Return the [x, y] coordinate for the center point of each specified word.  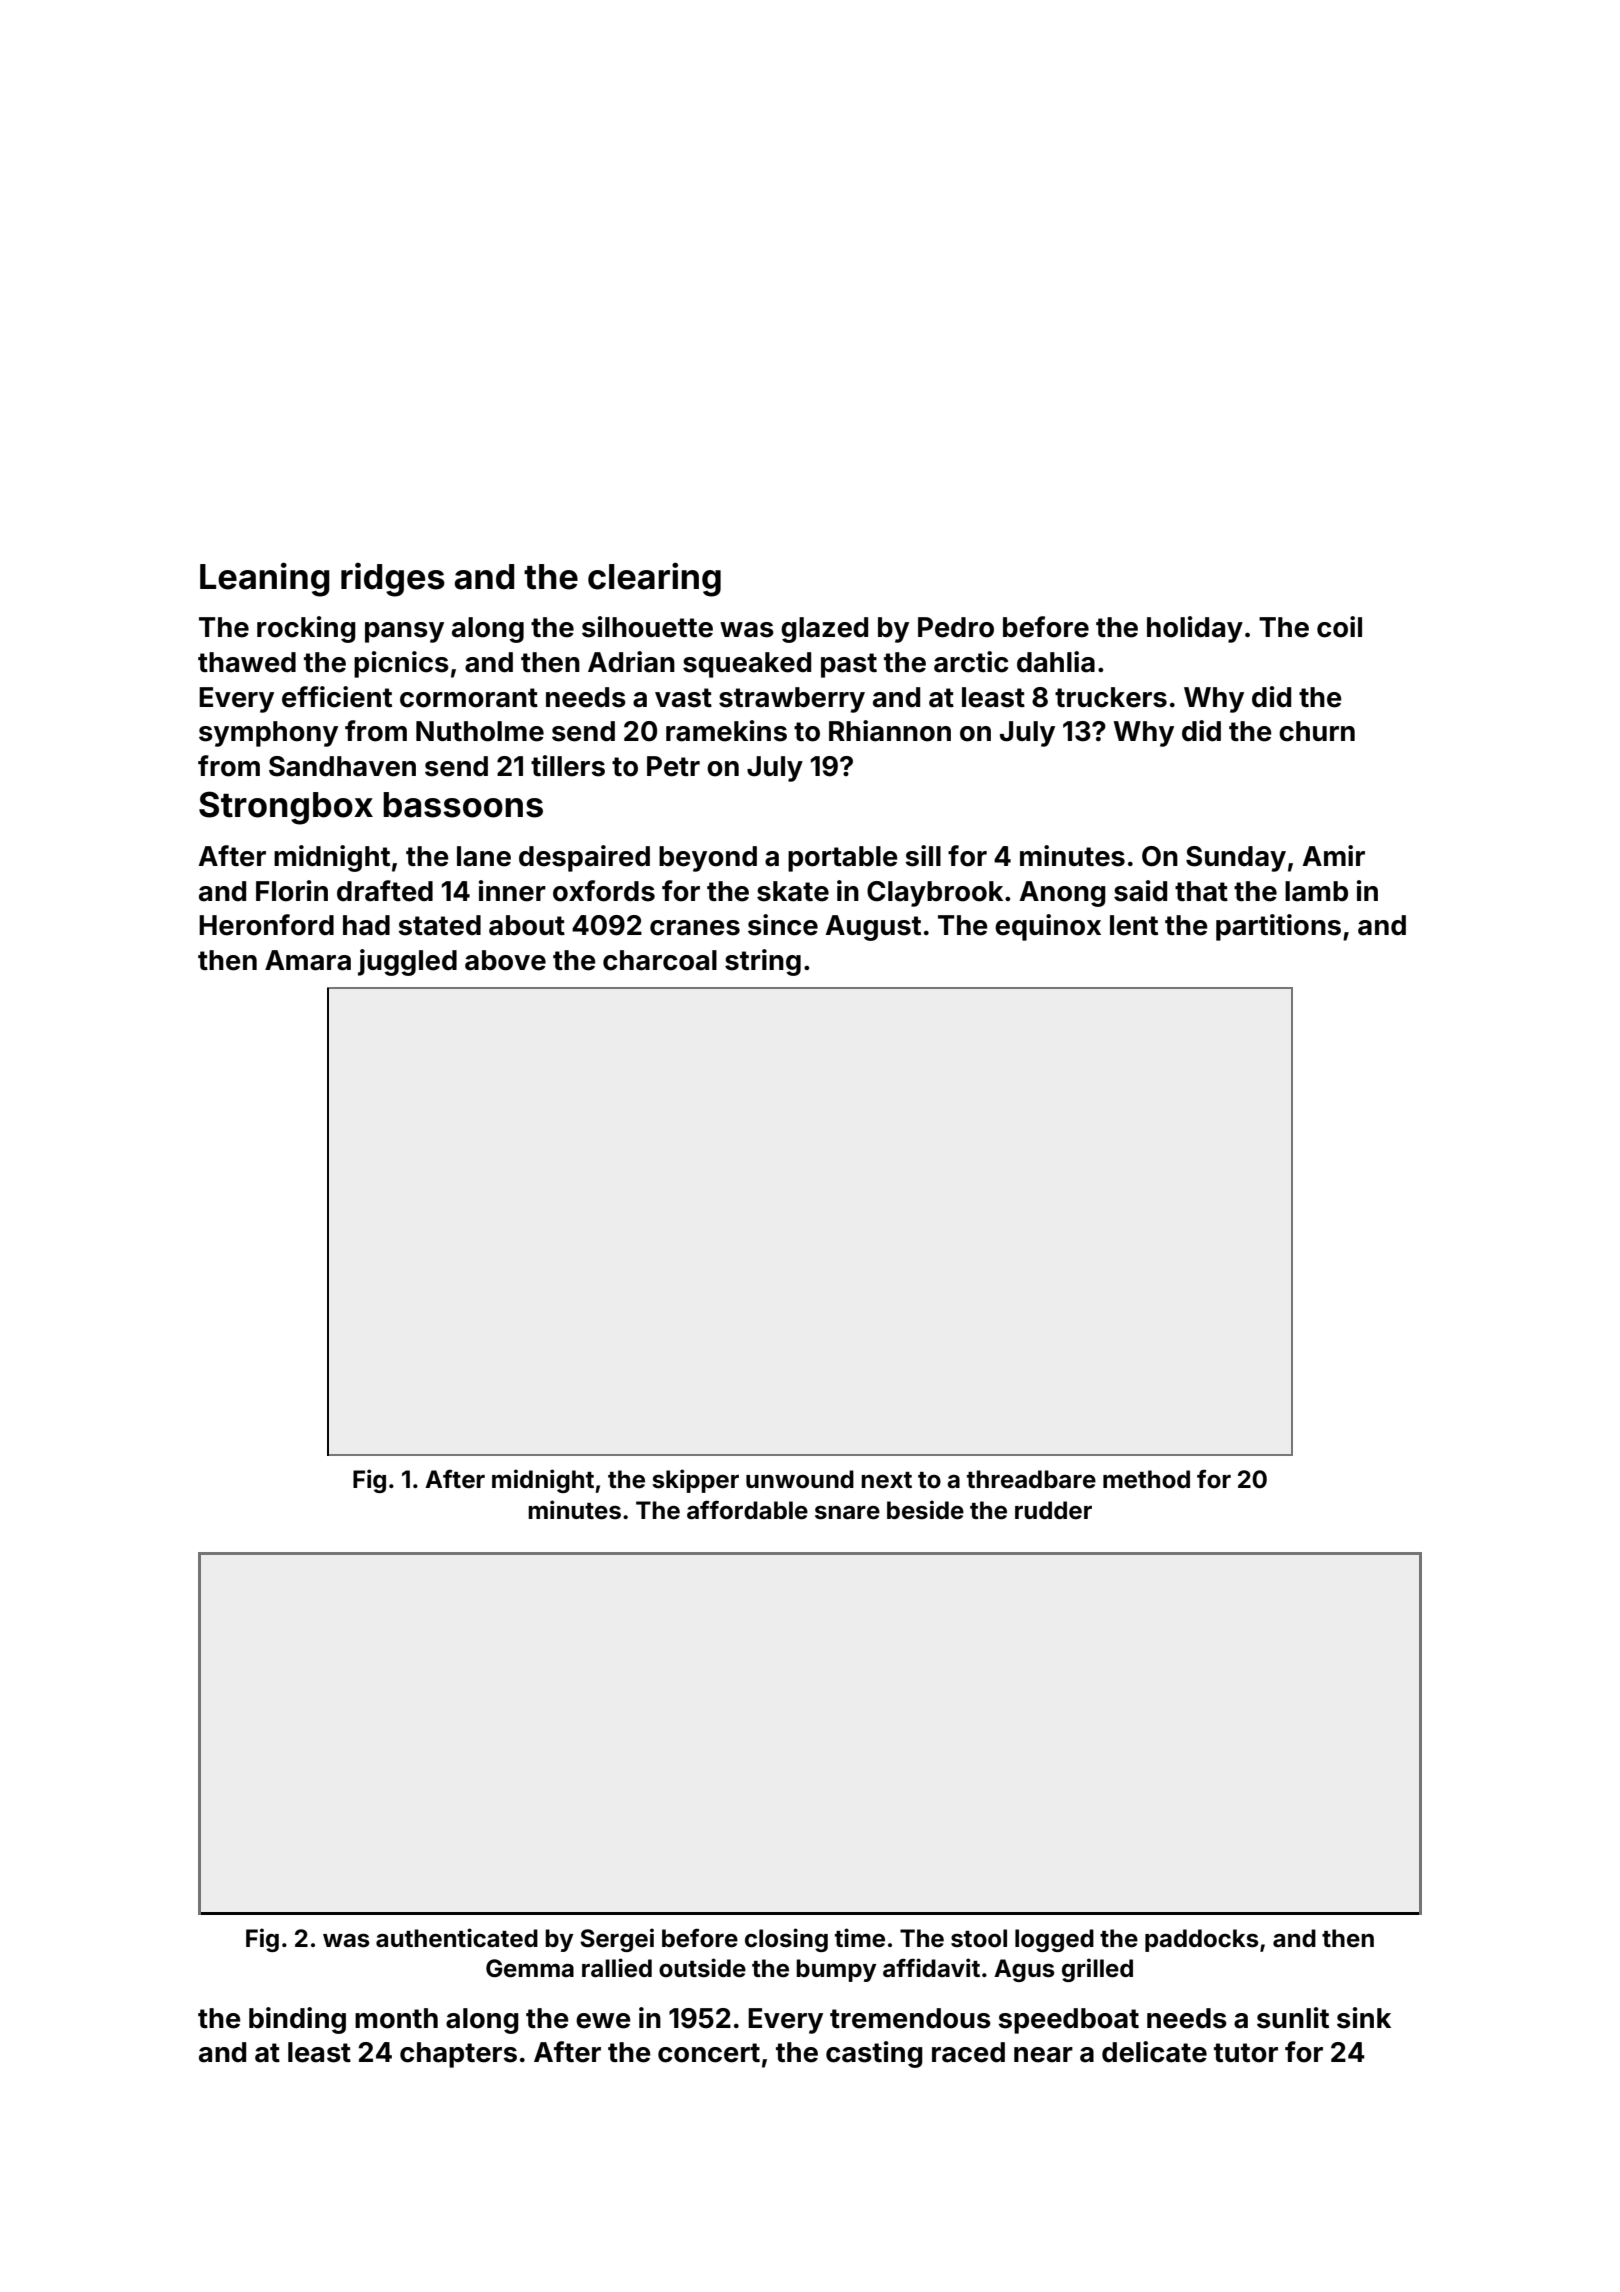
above [505, 960]
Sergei [617, 1940]
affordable [747, 1510]
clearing [654, 579]
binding [297, 2020]
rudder [1053, 1510]
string [763, 962]
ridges [393, 579]
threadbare [1031, 1479]
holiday [1195, 629]
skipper [695, 1481]
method [1146, 1479]
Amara [308, 960]
